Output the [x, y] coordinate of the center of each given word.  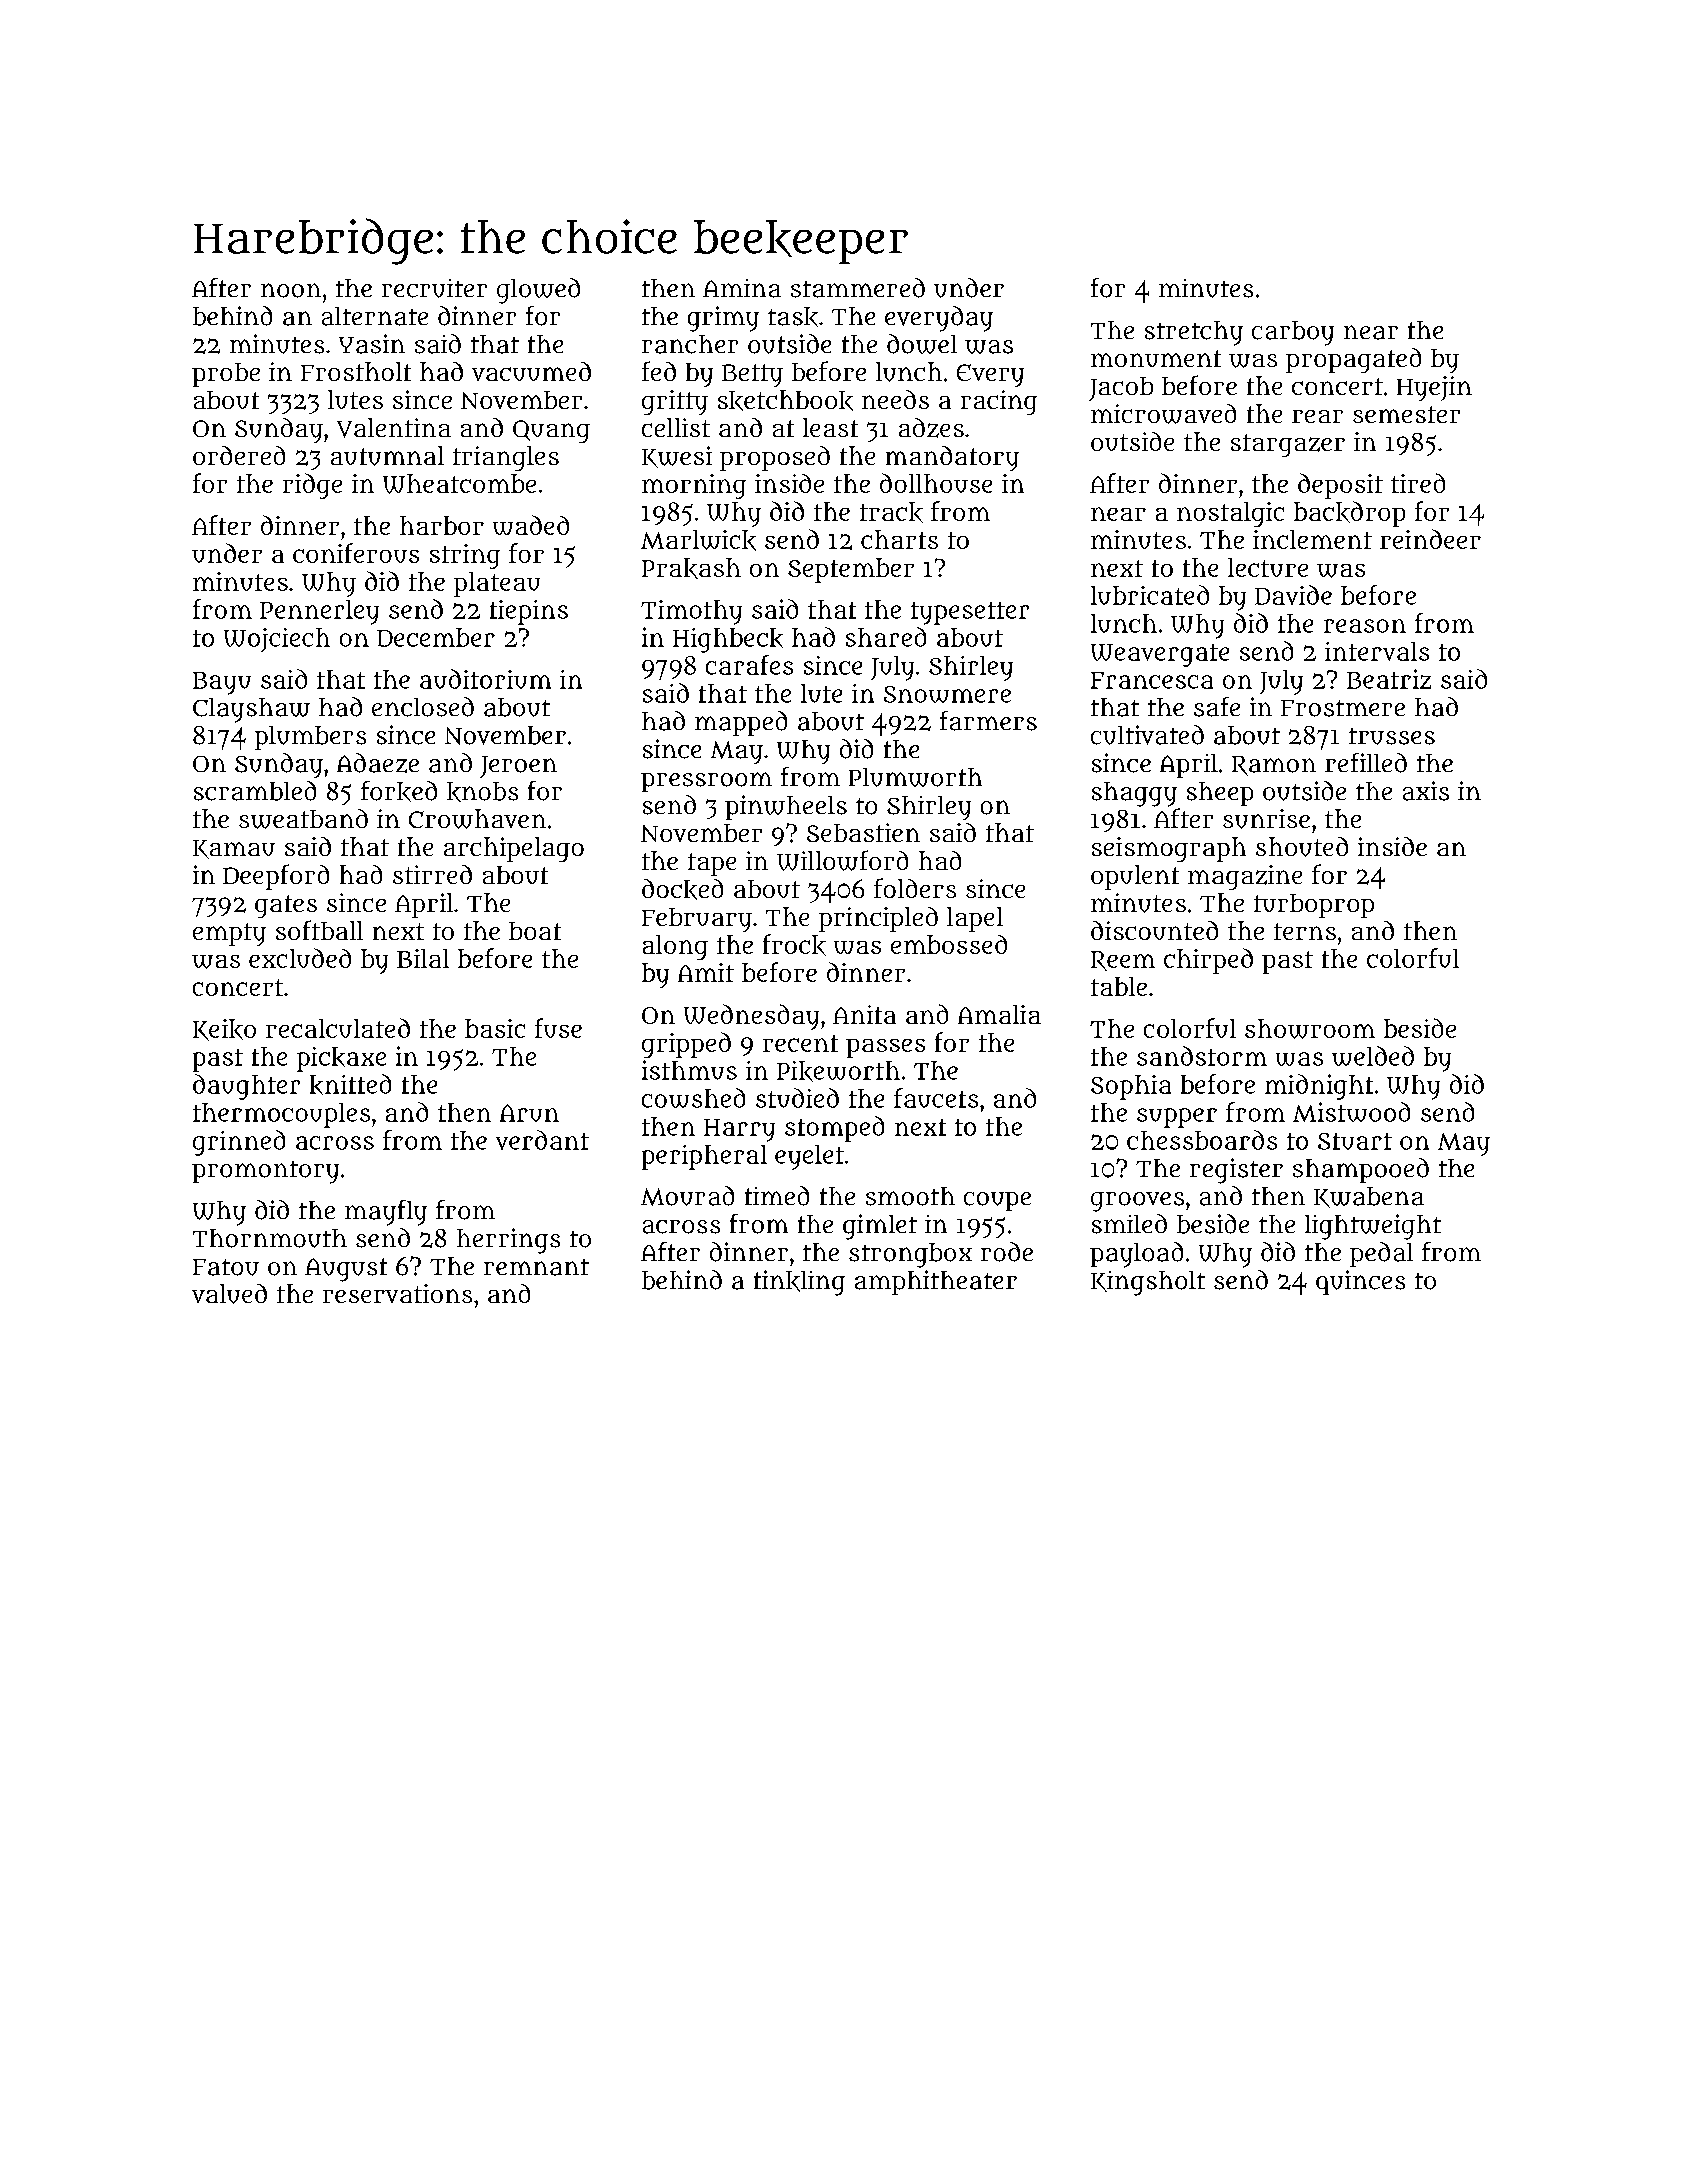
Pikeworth [838, 1071]
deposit [1340, 486]
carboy [1293, 333]
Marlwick [698, 540]
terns [1305, 931]
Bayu [222, 683]
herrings [508, 1241]
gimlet [880, 1227]
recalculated [338, 1028]
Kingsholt [1148, 1283]
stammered [858, 288]
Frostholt [356, 371]
